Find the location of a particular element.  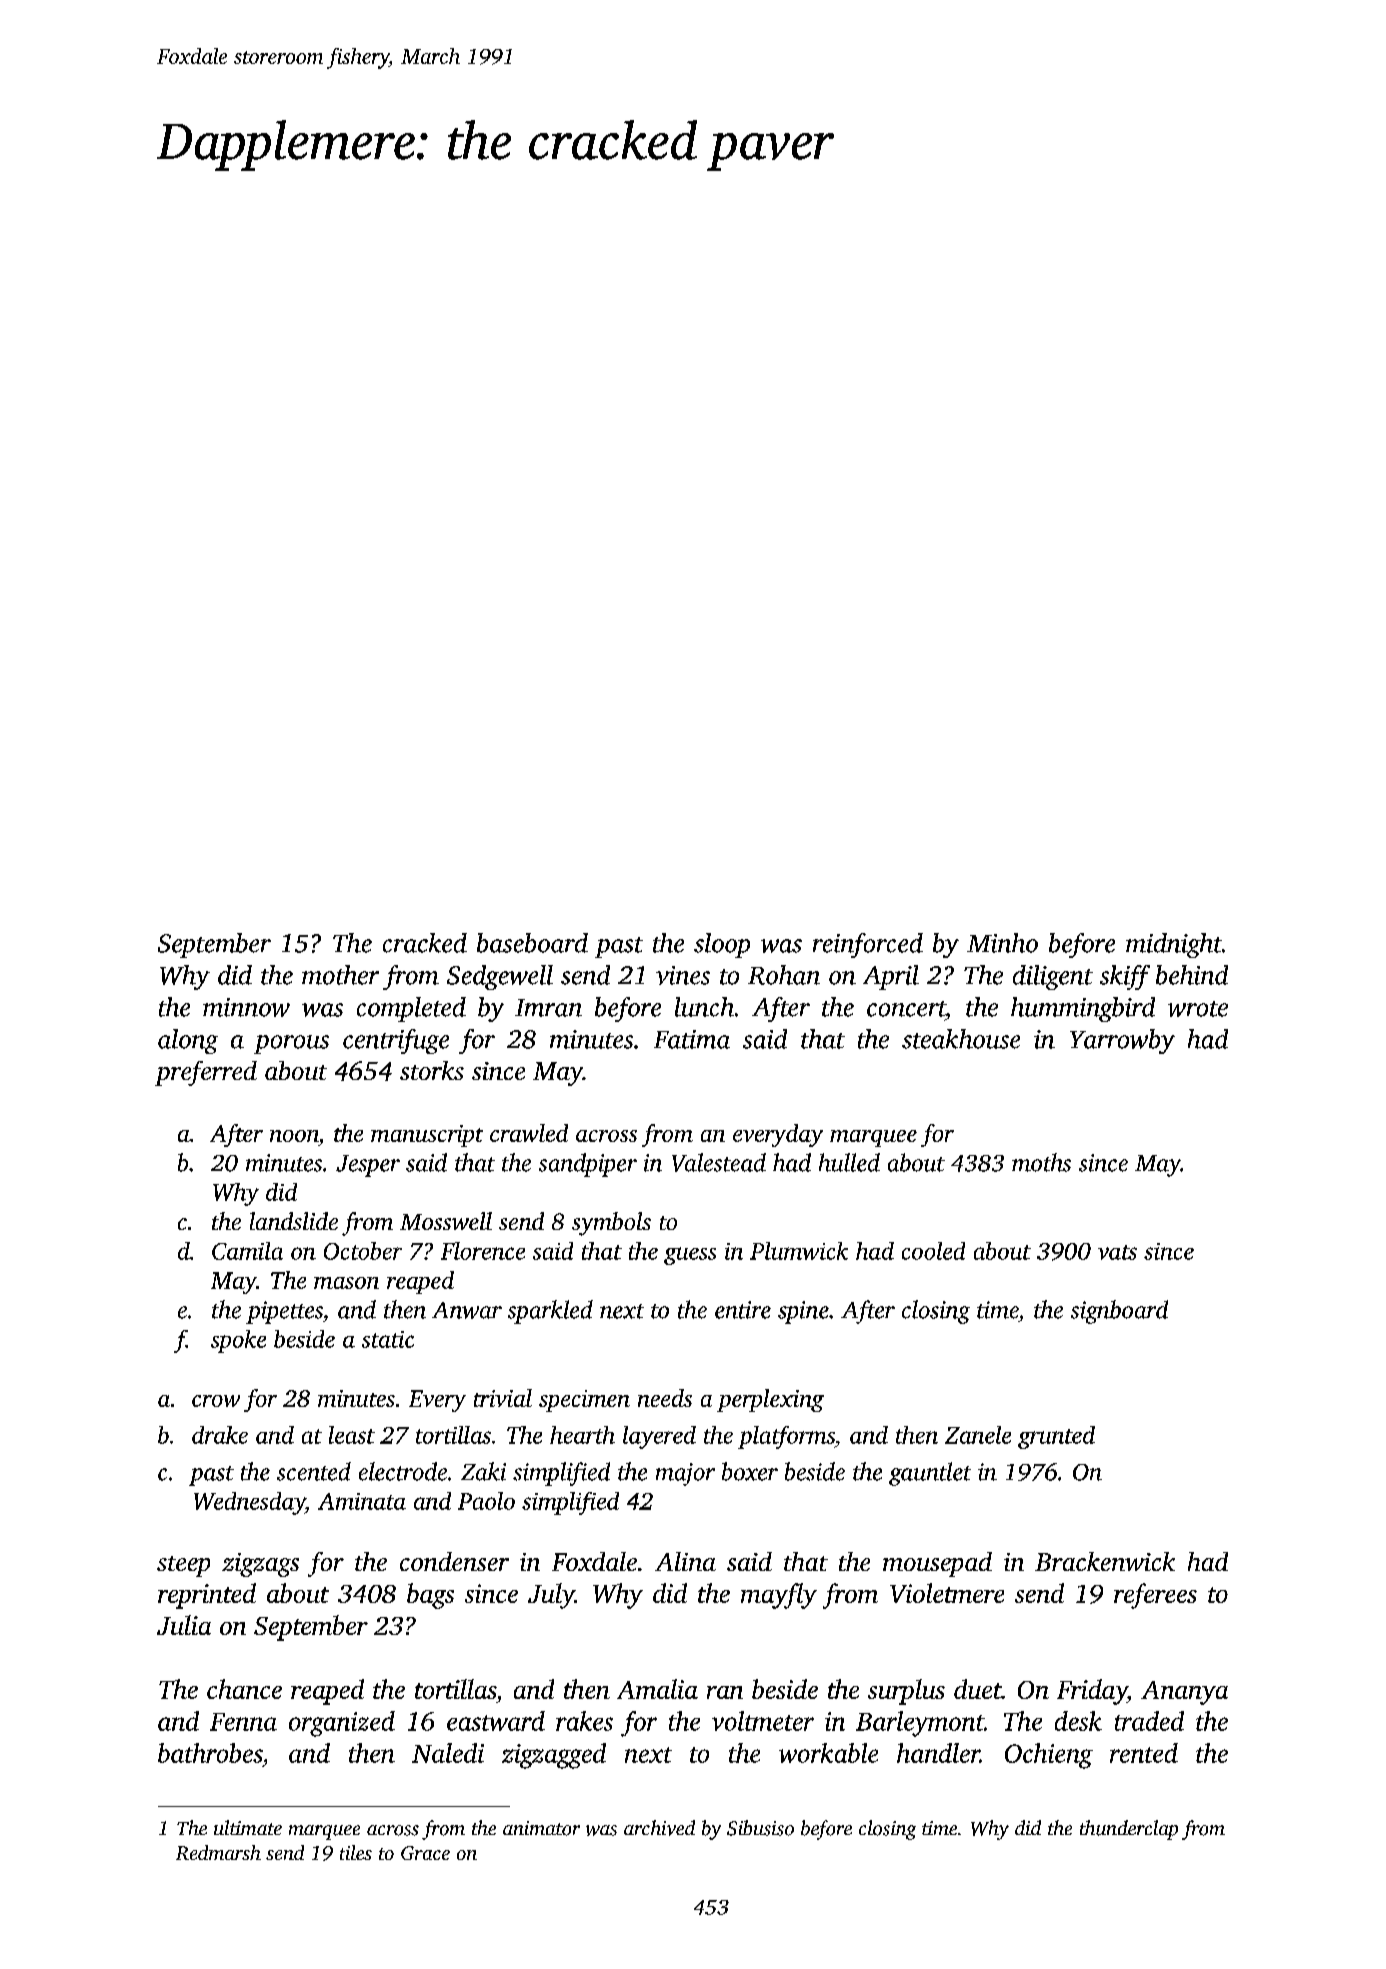

ultimate is located at coordinates (248, 1827).
